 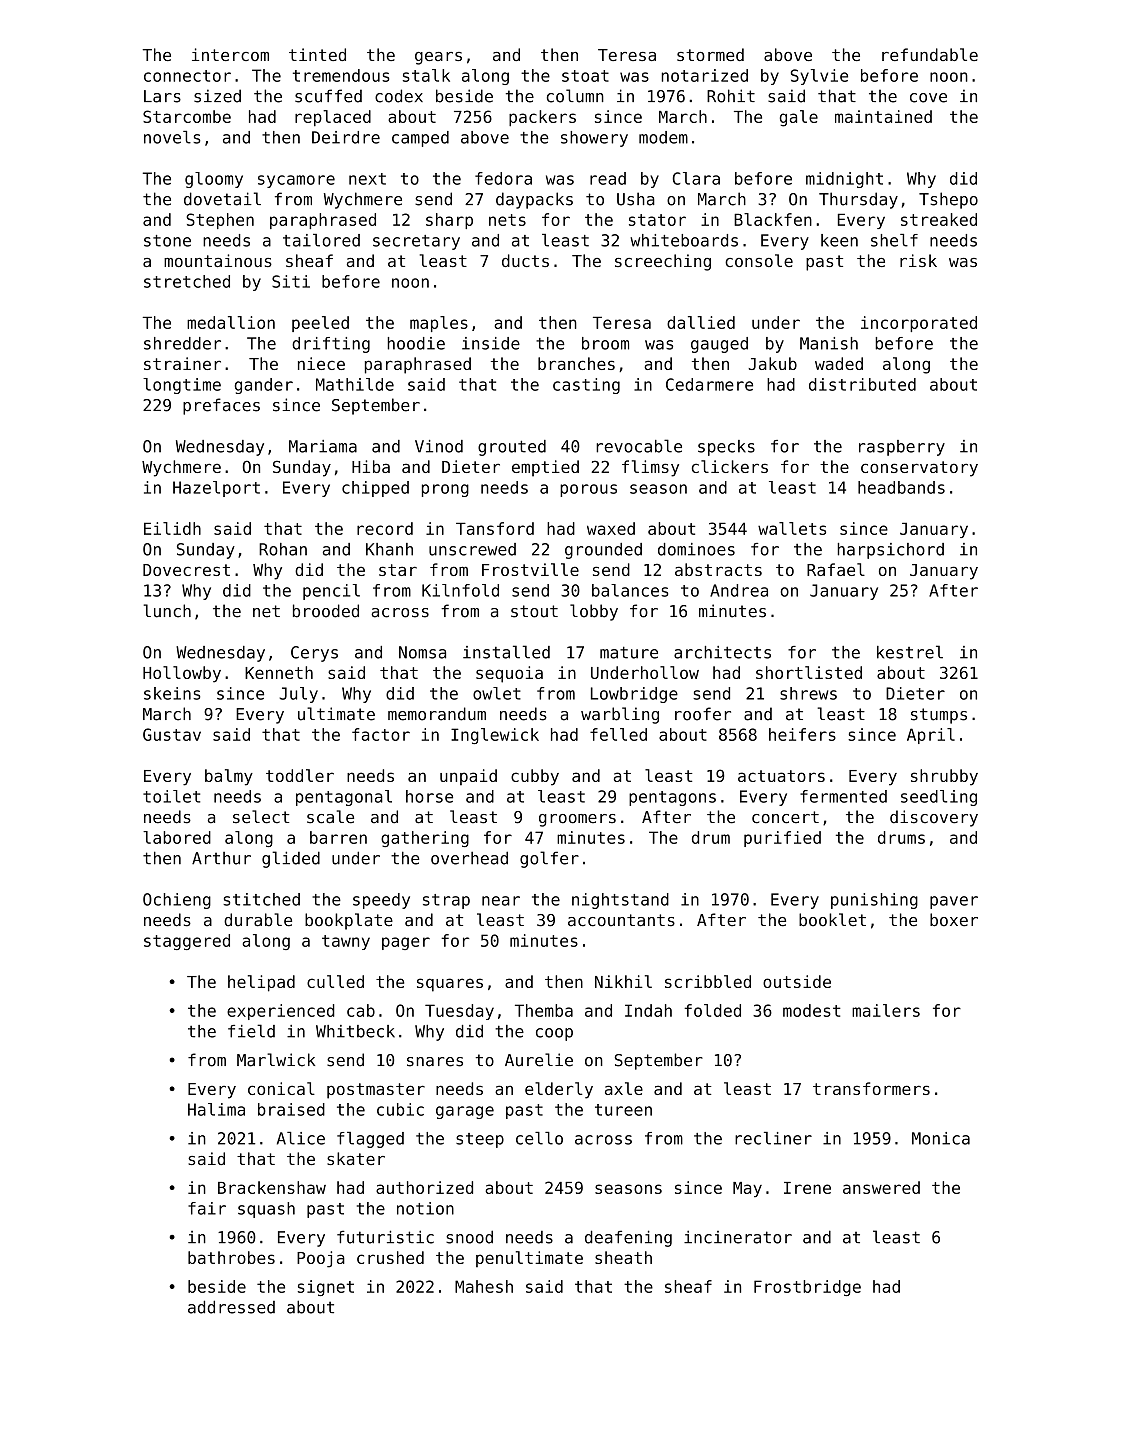 I want to click on addressed, so click(x=231, y=1307).
